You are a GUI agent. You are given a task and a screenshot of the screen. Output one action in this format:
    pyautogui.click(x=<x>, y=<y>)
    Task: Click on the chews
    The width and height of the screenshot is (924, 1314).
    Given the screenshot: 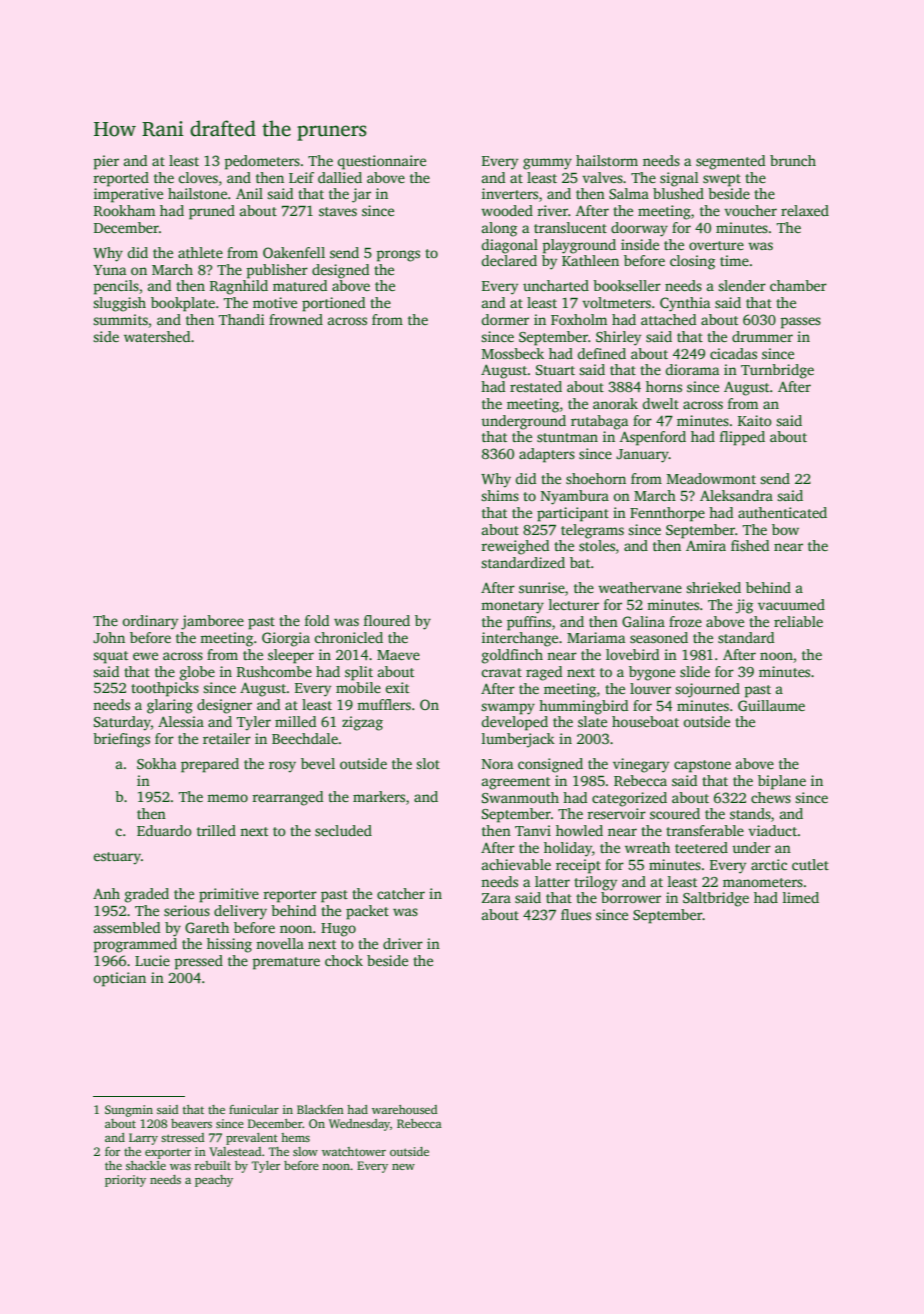 What is the action you would take?
    pyautogui.click(x=771, y=797)
